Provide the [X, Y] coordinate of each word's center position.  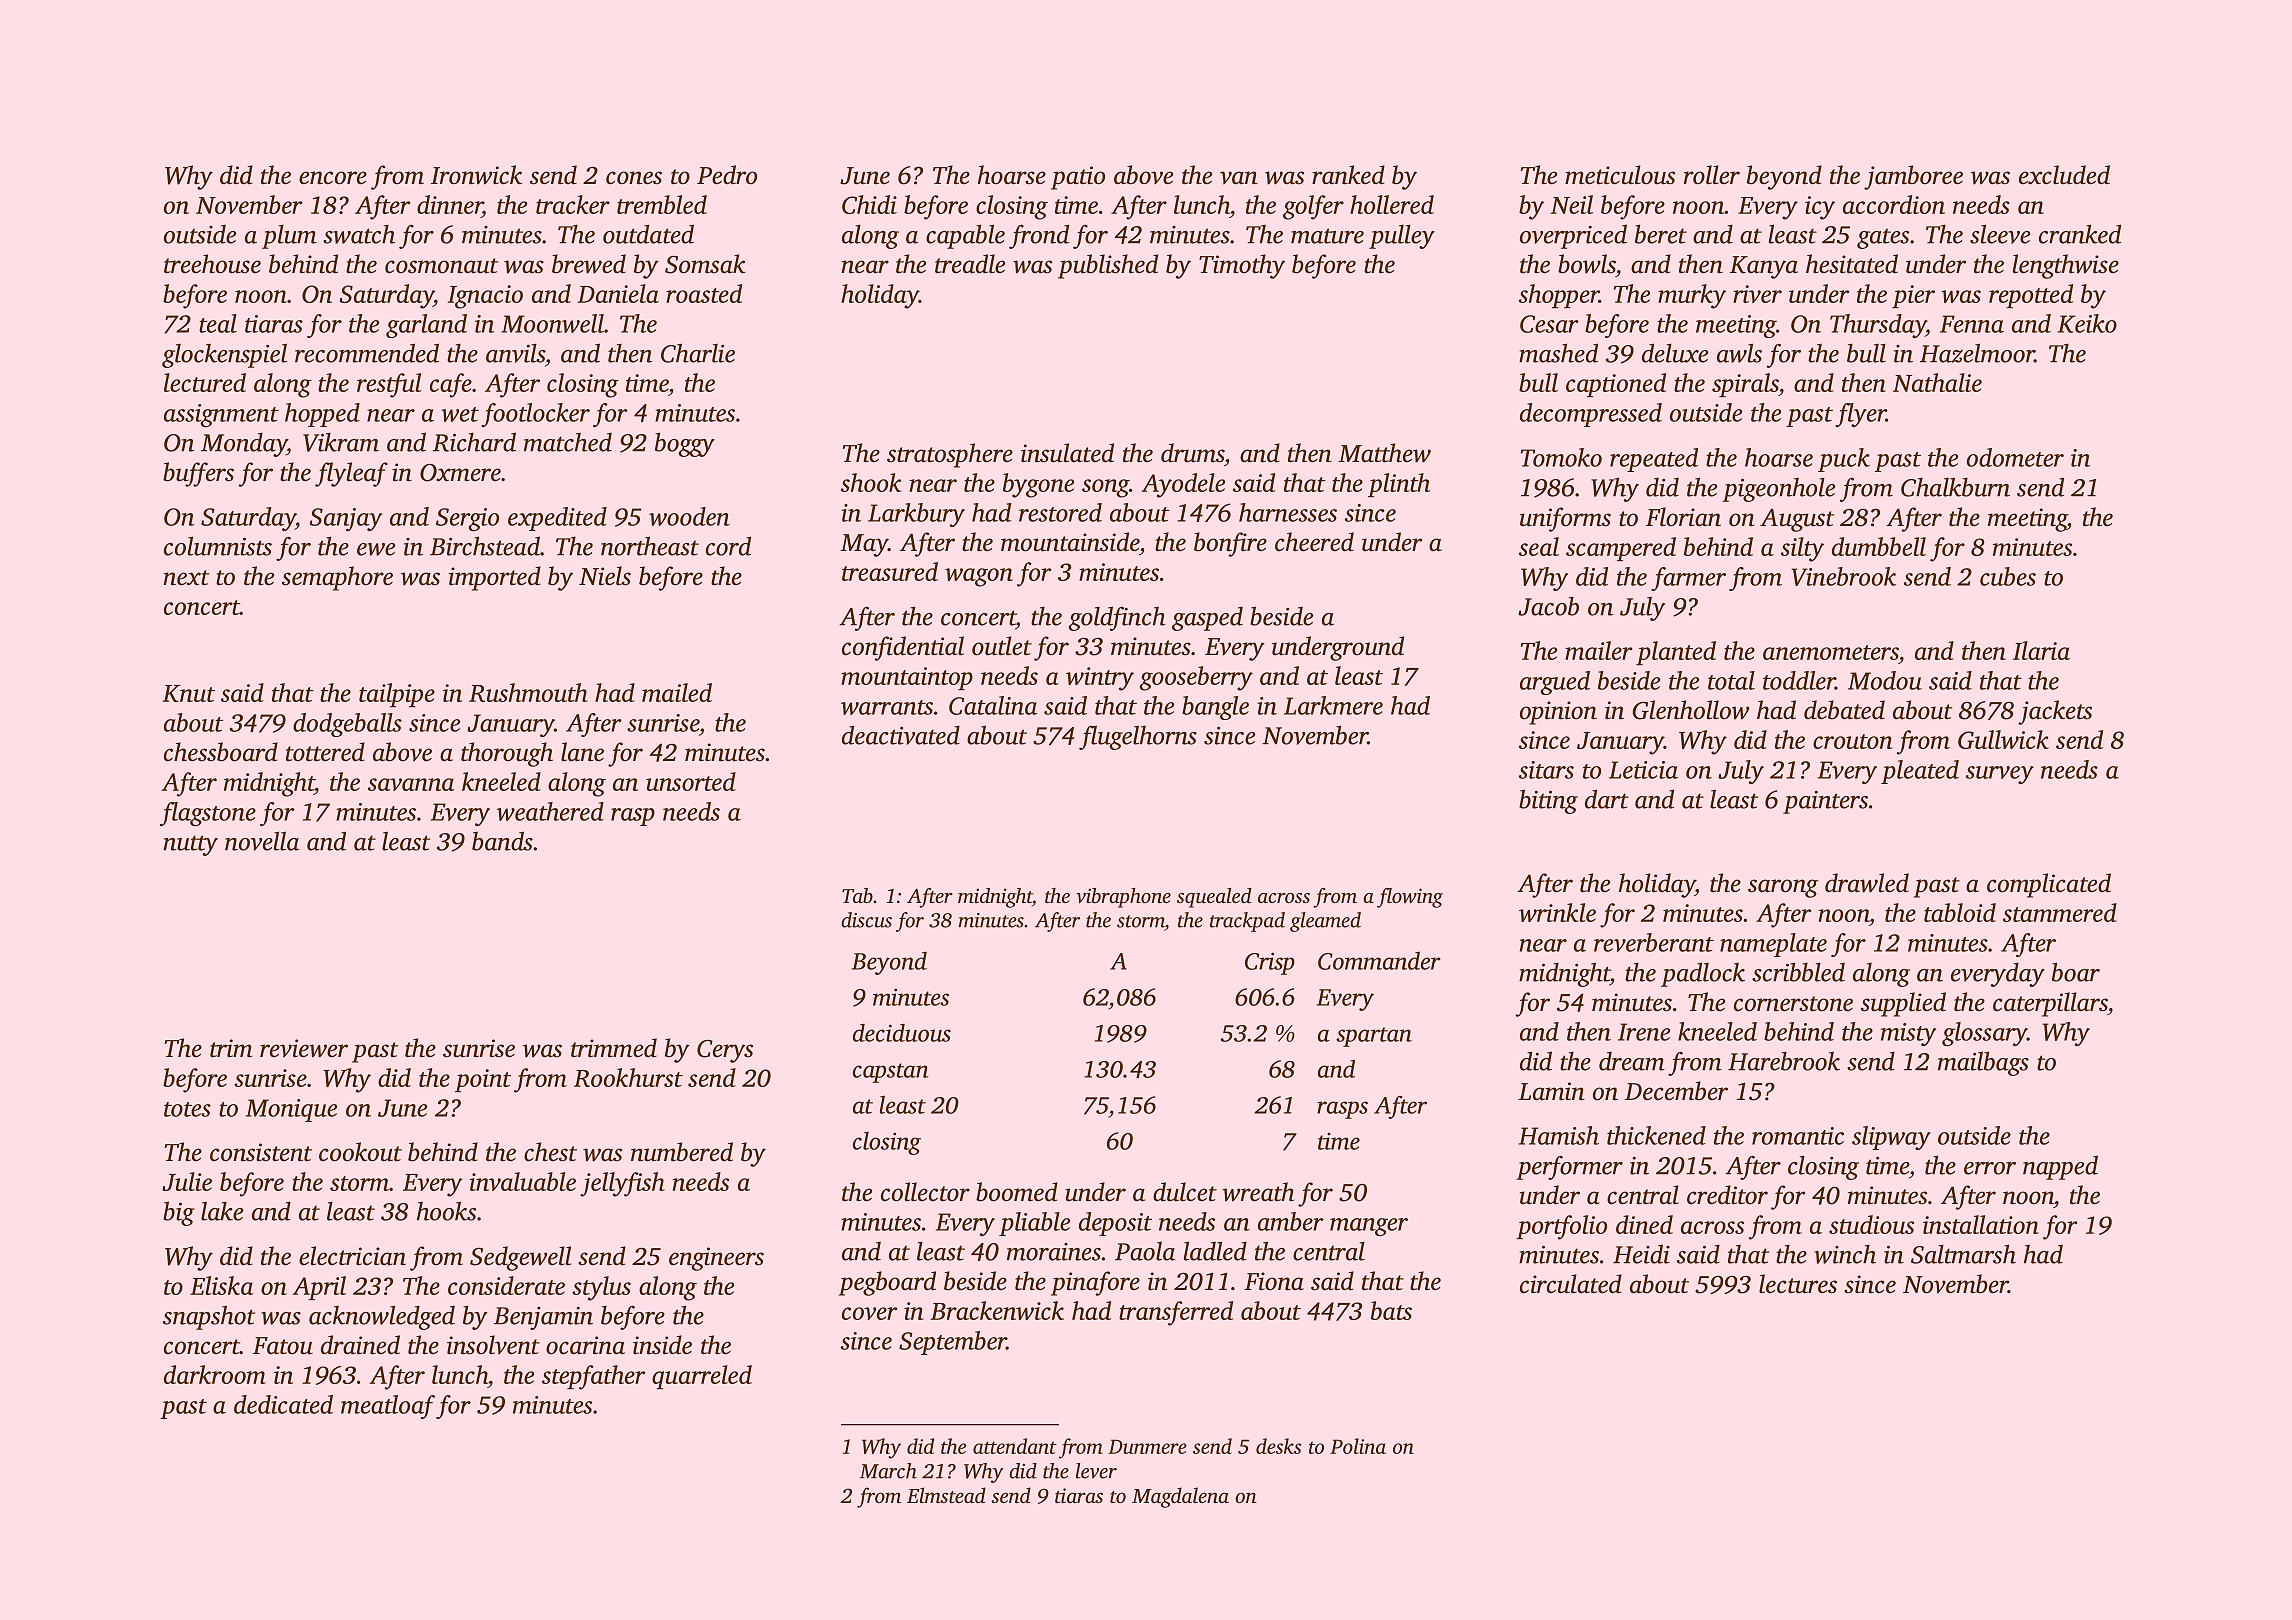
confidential [903, 648]
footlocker [535, 415]
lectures [1798, 1284]
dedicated [283, 1404]
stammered [2060, 912]
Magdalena [1180, 1497]
